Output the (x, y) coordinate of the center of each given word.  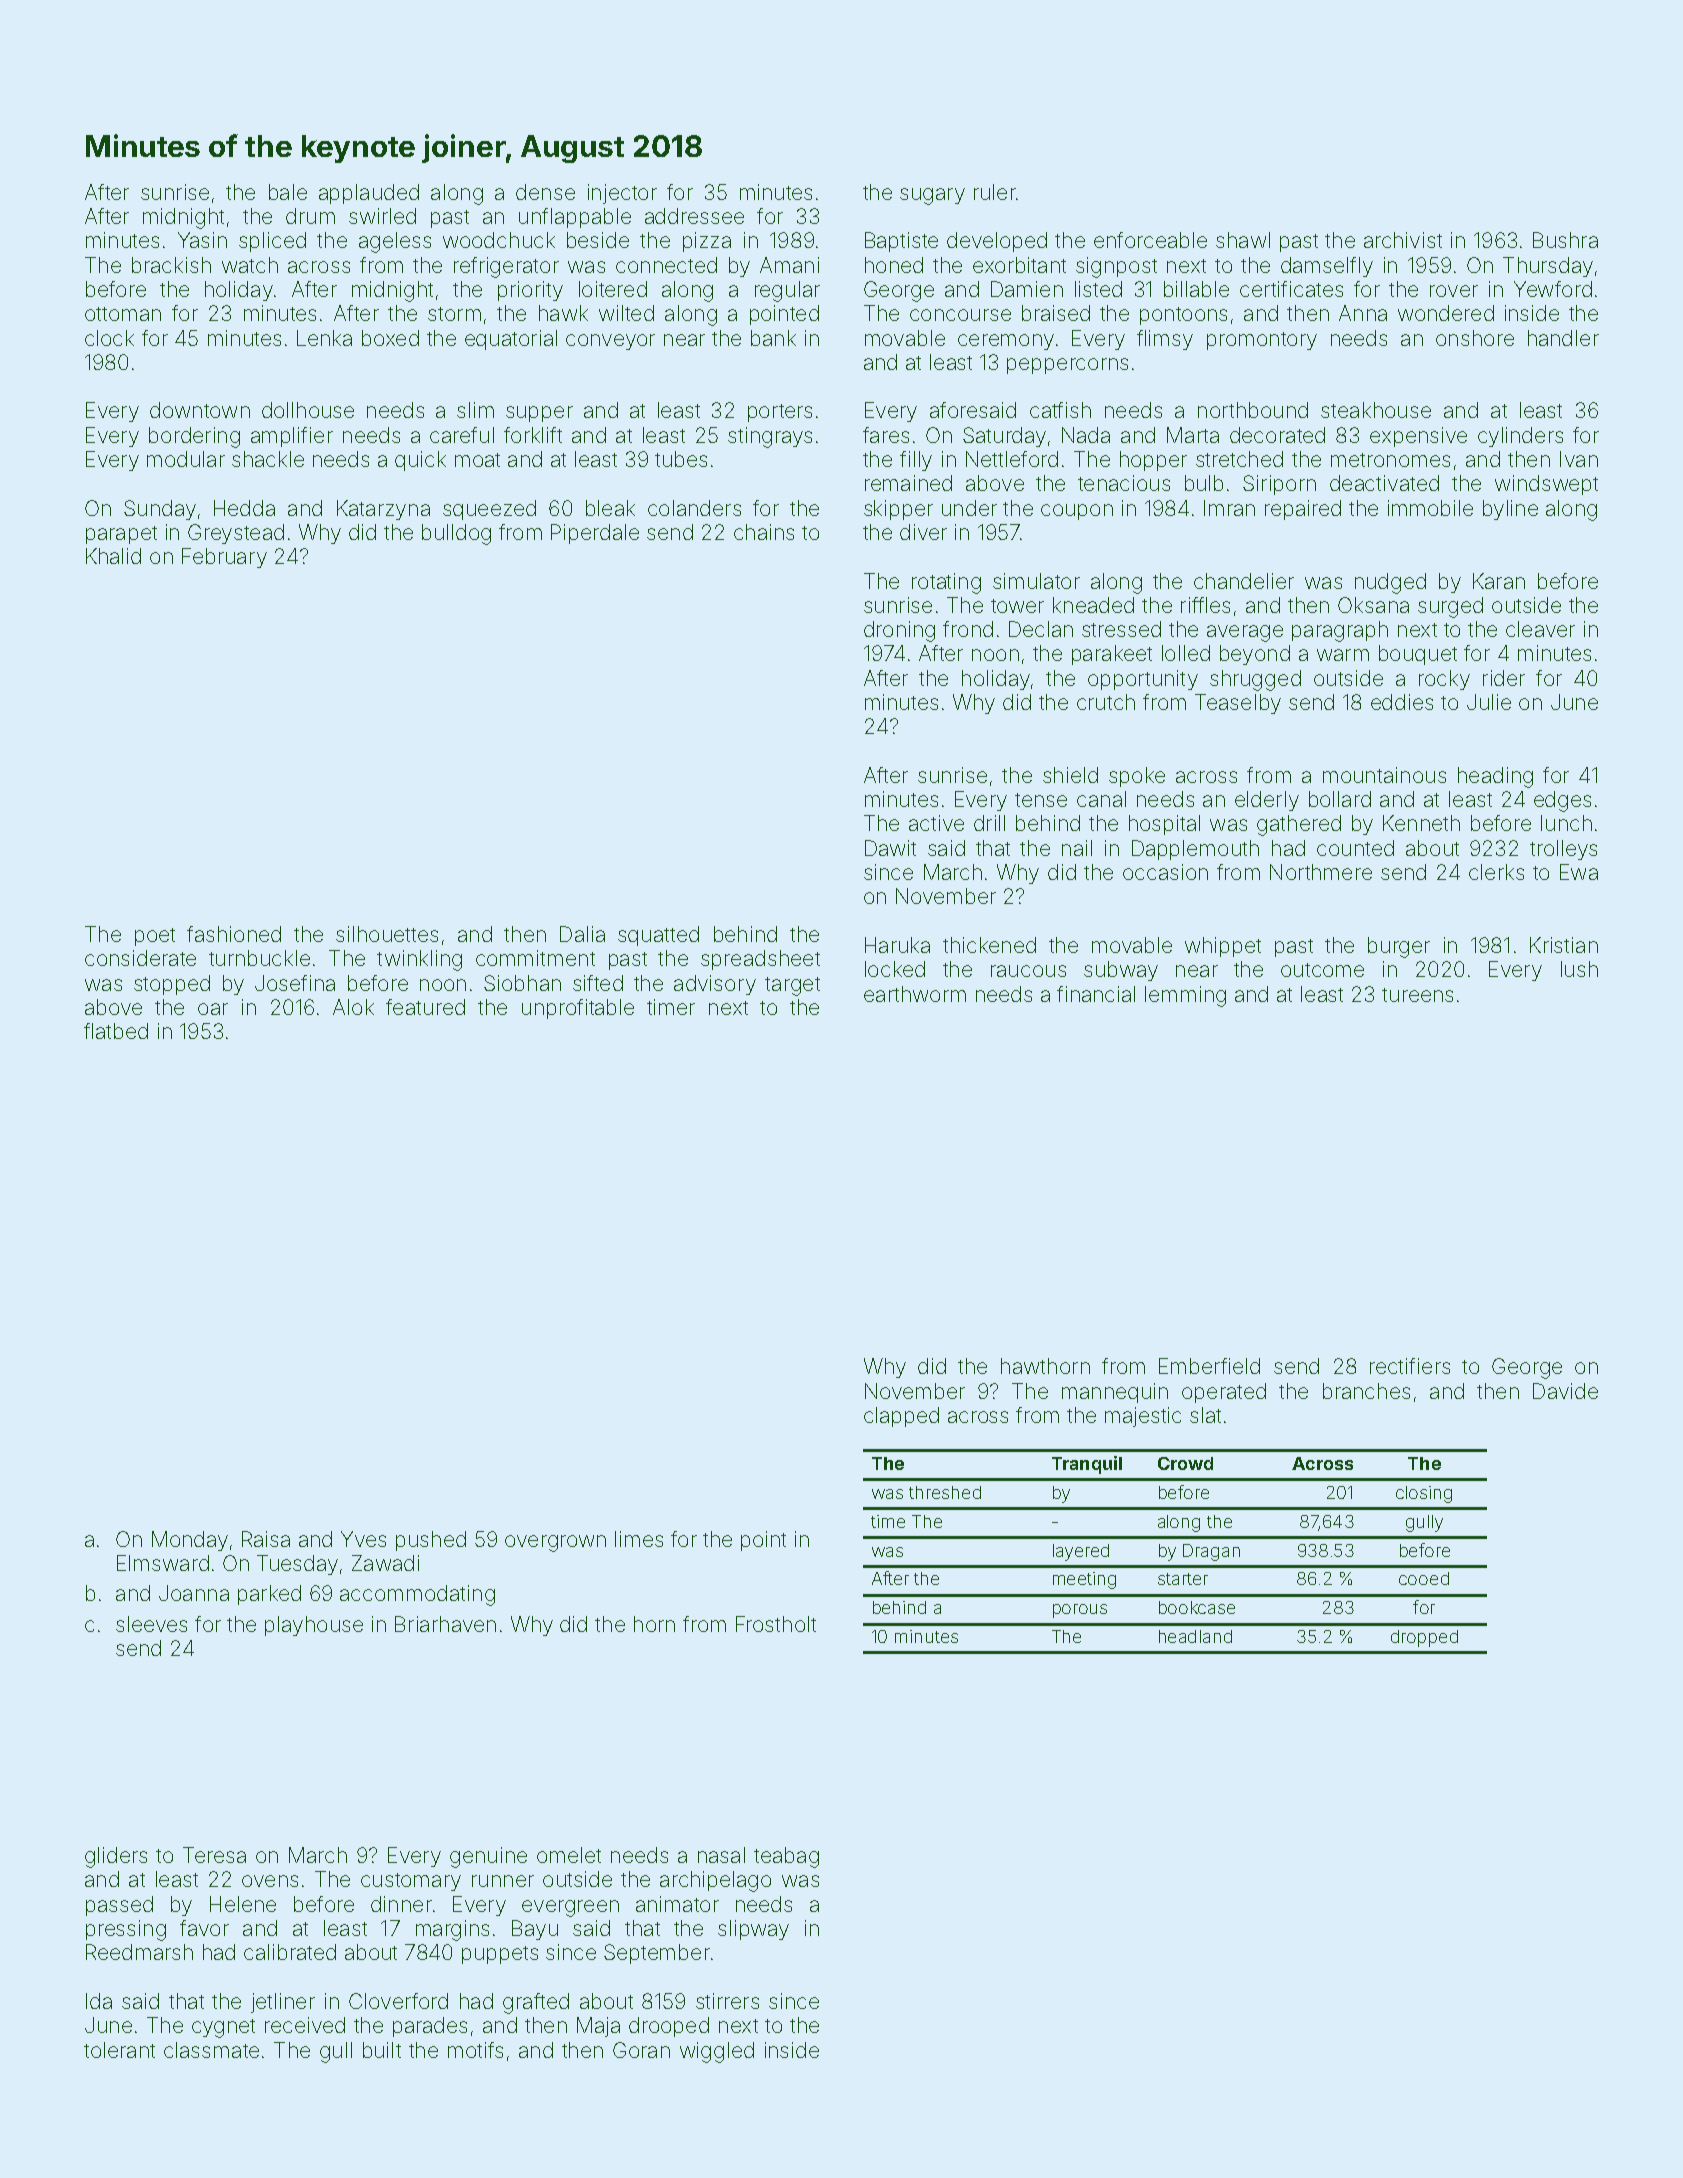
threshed (945, 1492)
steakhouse (1376, 410)
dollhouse (308, 410)
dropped (1424, 1638)
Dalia (582, 934)
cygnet (223, 2028)
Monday (190, 1541)
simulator (1036, 581)
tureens (1417, 995)
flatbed (116, 1031)
